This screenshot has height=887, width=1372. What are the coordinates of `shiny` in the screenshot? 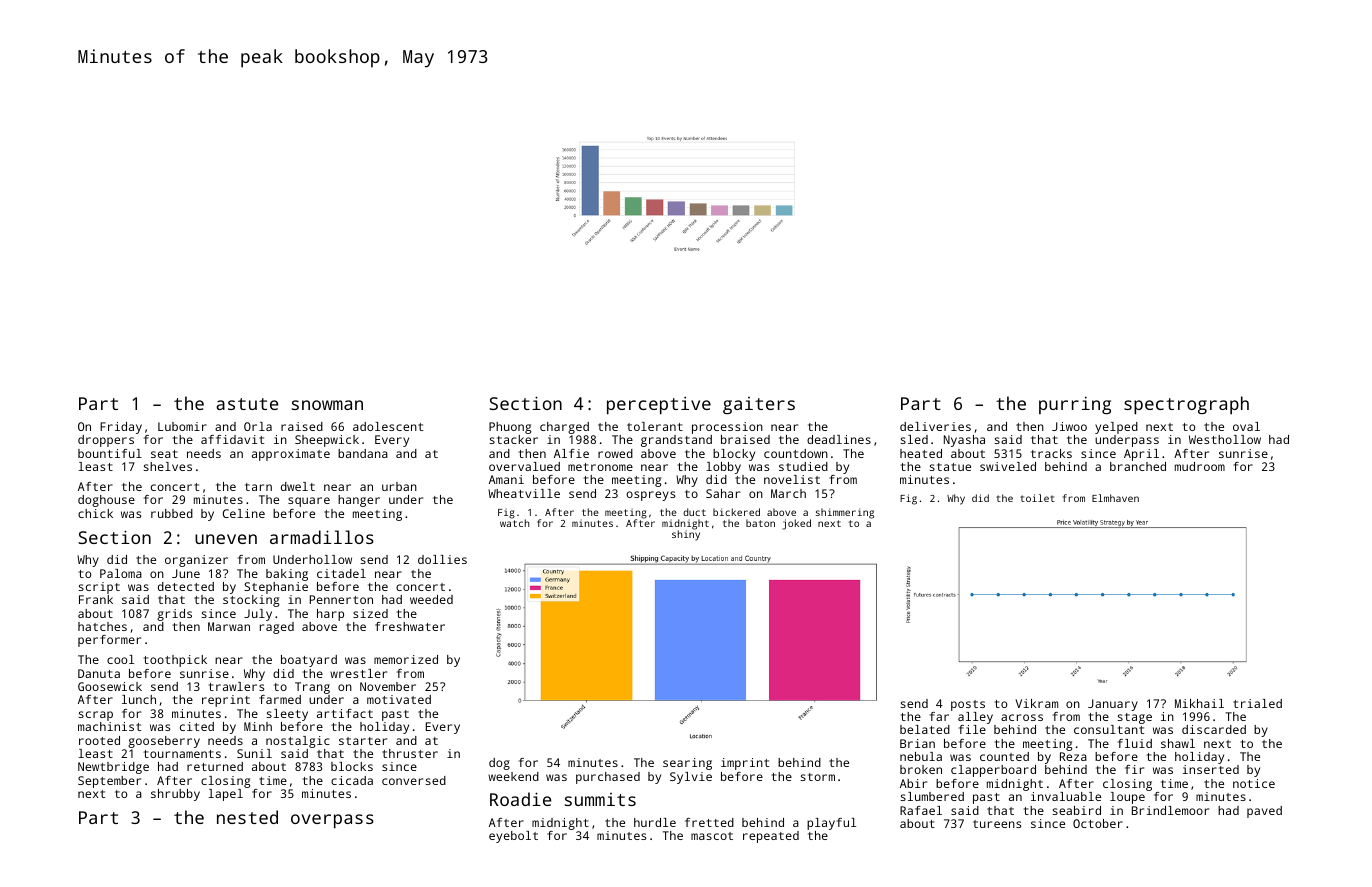 It's located at (686, 535).
